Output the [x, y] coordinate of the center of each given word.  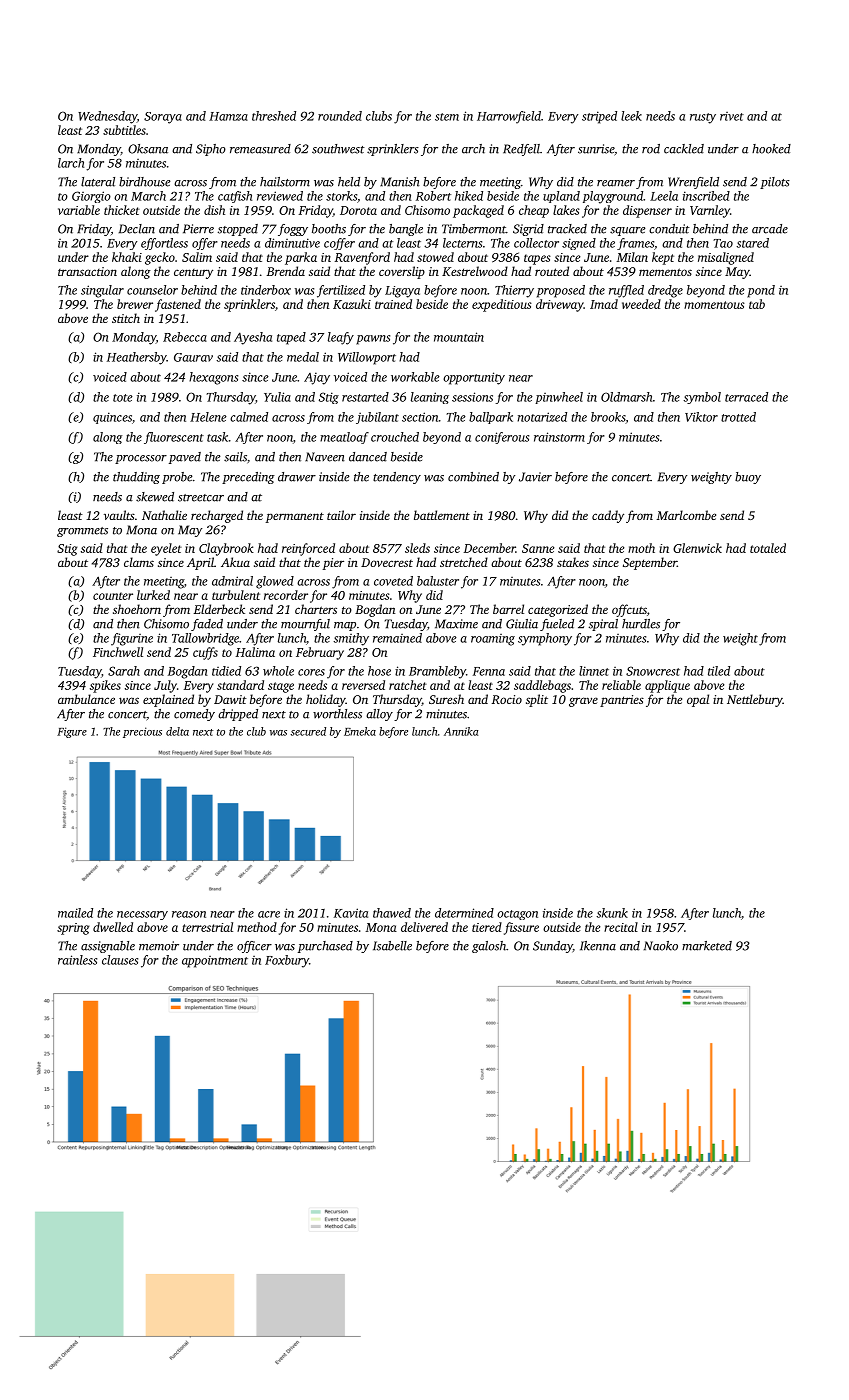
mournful [305, 625]
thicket [122, 210]
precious [142, 732]
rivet [732, 116]
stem [447, 117]
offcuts [629, 610]
